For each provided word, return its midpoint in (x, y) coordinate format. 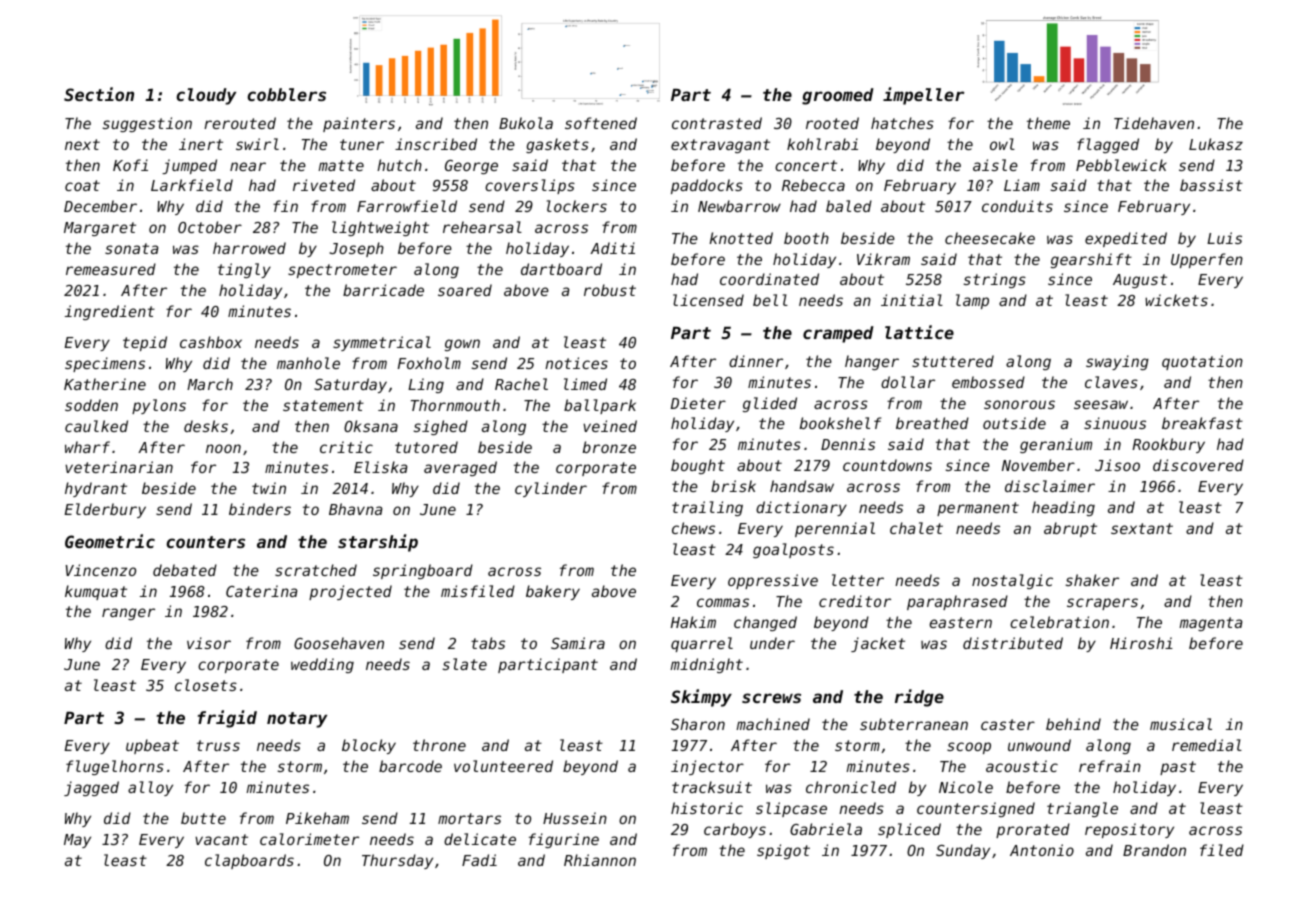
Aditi (612, 248)
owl (1002, 144)
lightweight (380, 228)
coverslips (530, 186)
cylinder (551, 489)
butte (203, 818)
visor (209, 643)
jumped (189, 166)
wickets (1176, 300)
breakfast (1202, 423)
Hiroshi (1141, 643)
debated (185, 570)
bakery (553, 592)
